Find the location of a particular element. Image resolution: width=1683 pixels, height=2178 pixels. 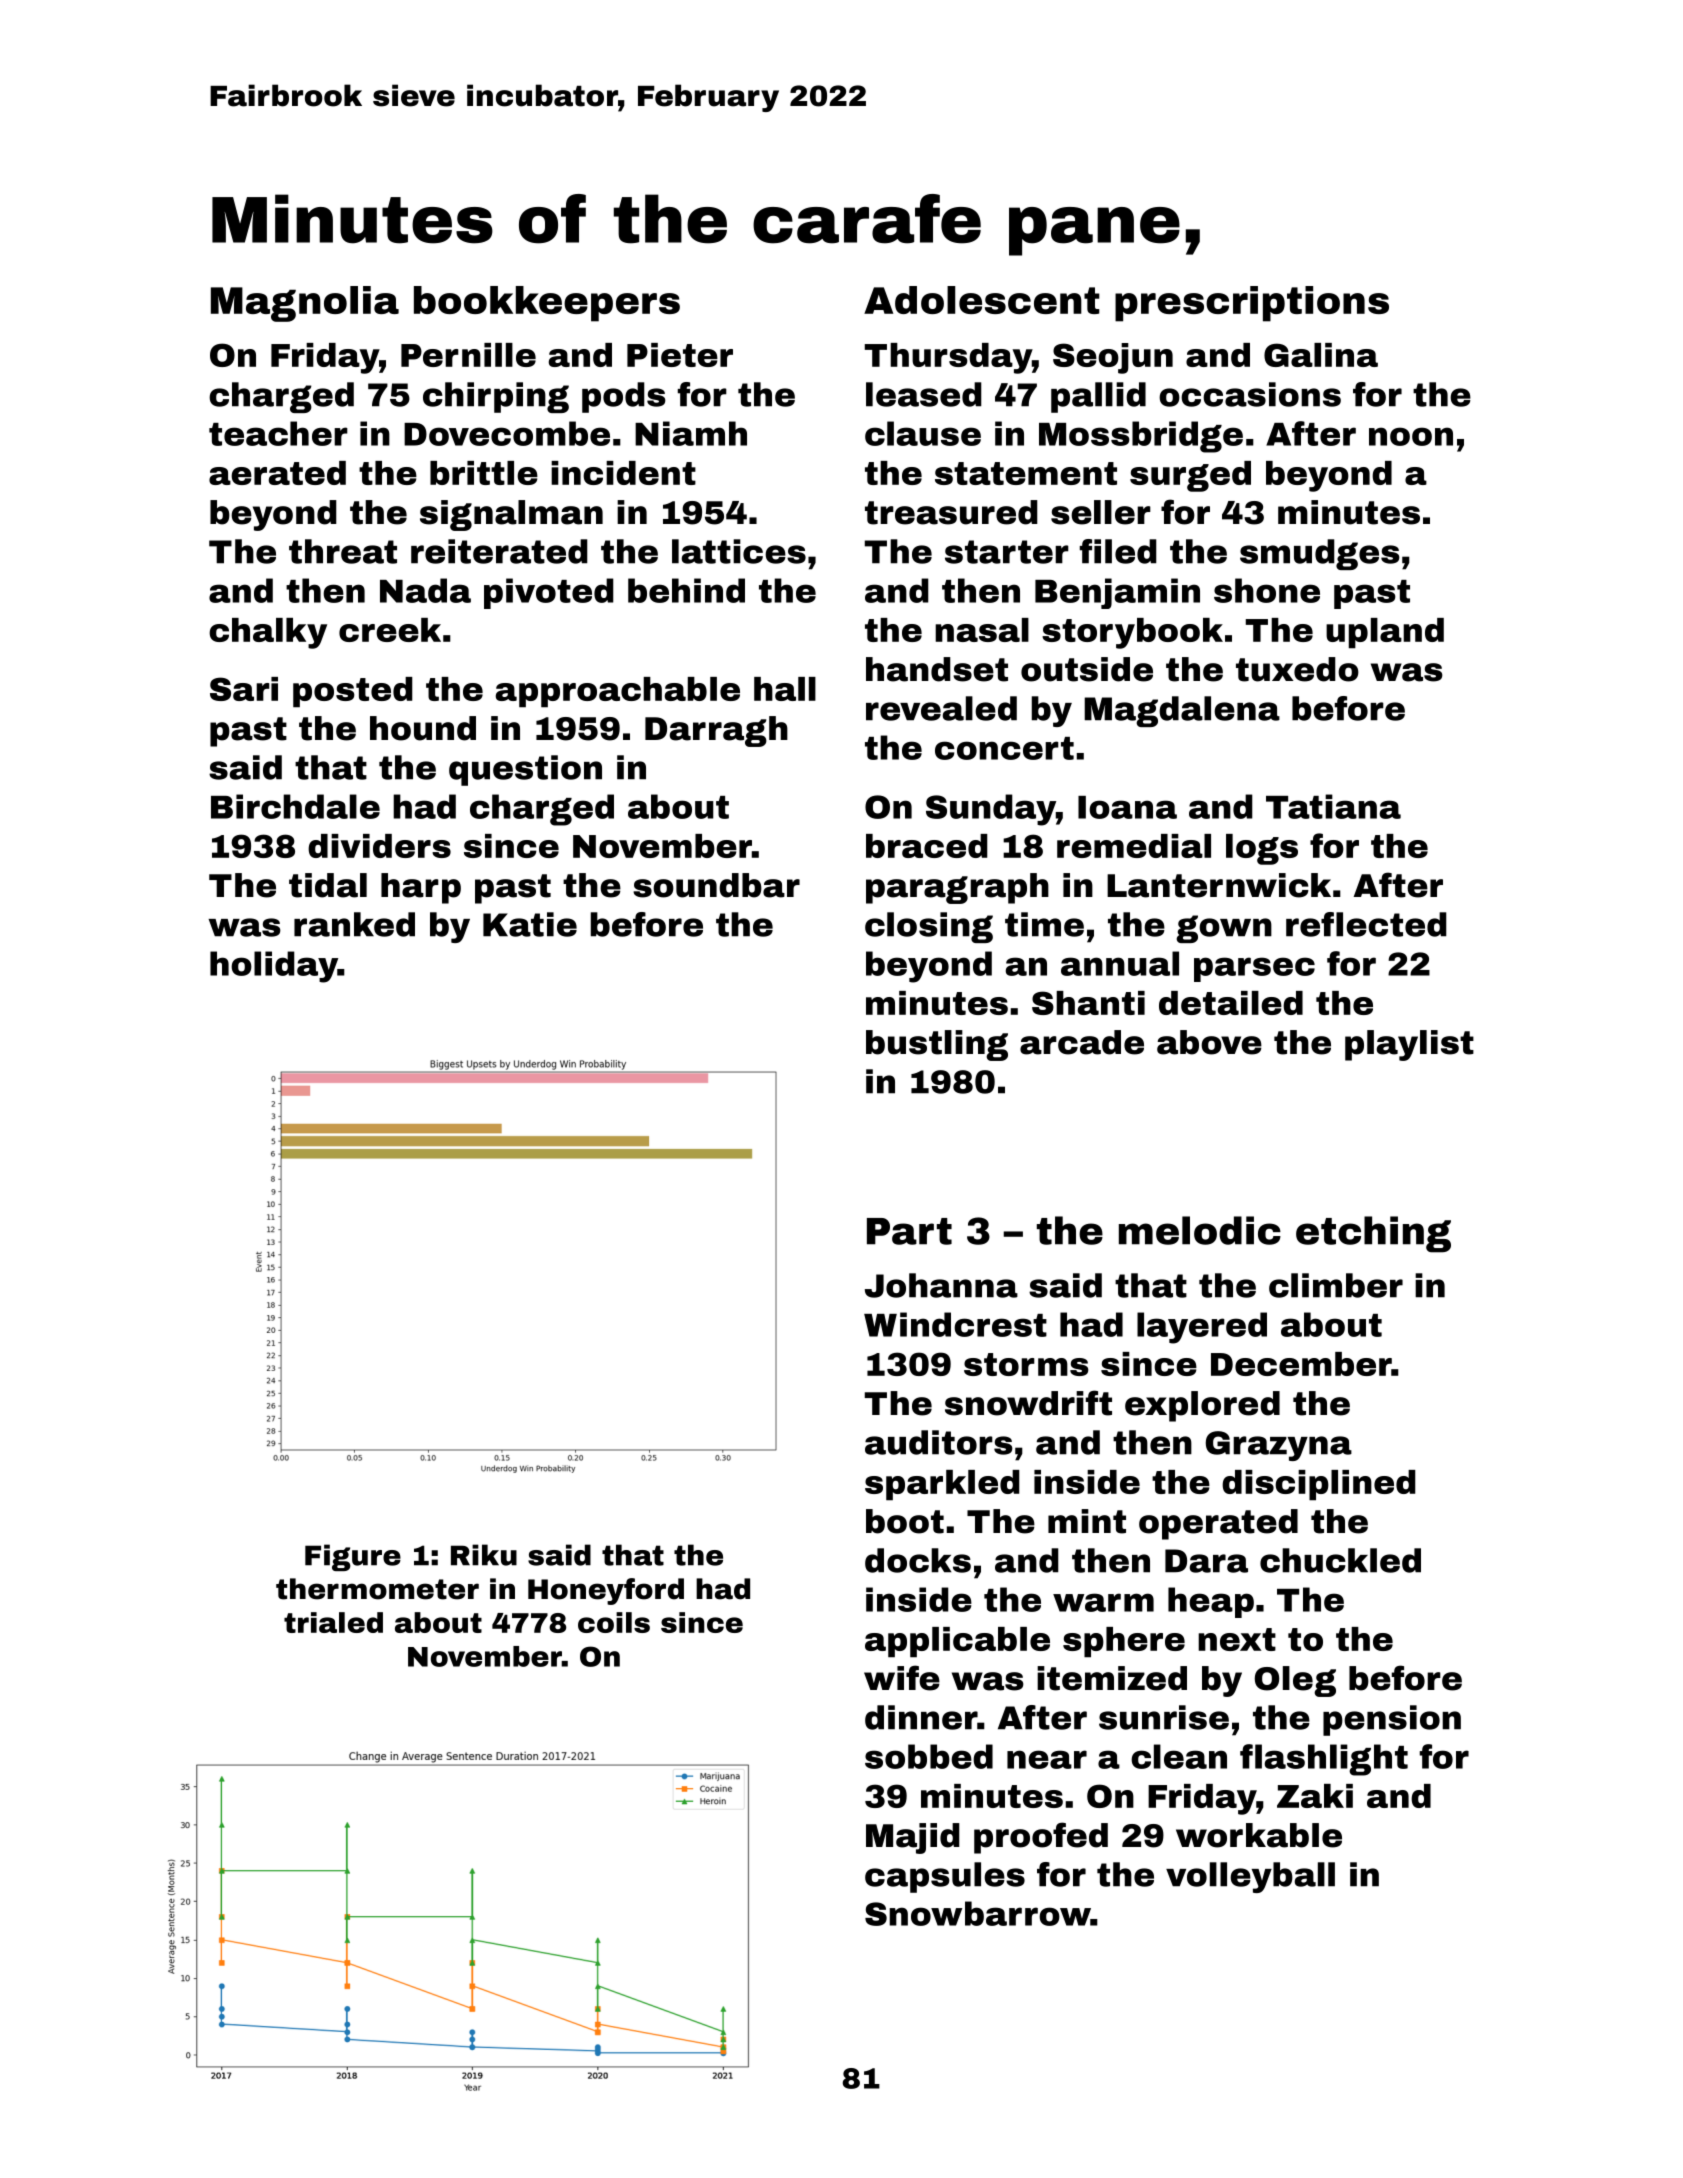

Grazyna is located at coordinates (1279, 1446).
